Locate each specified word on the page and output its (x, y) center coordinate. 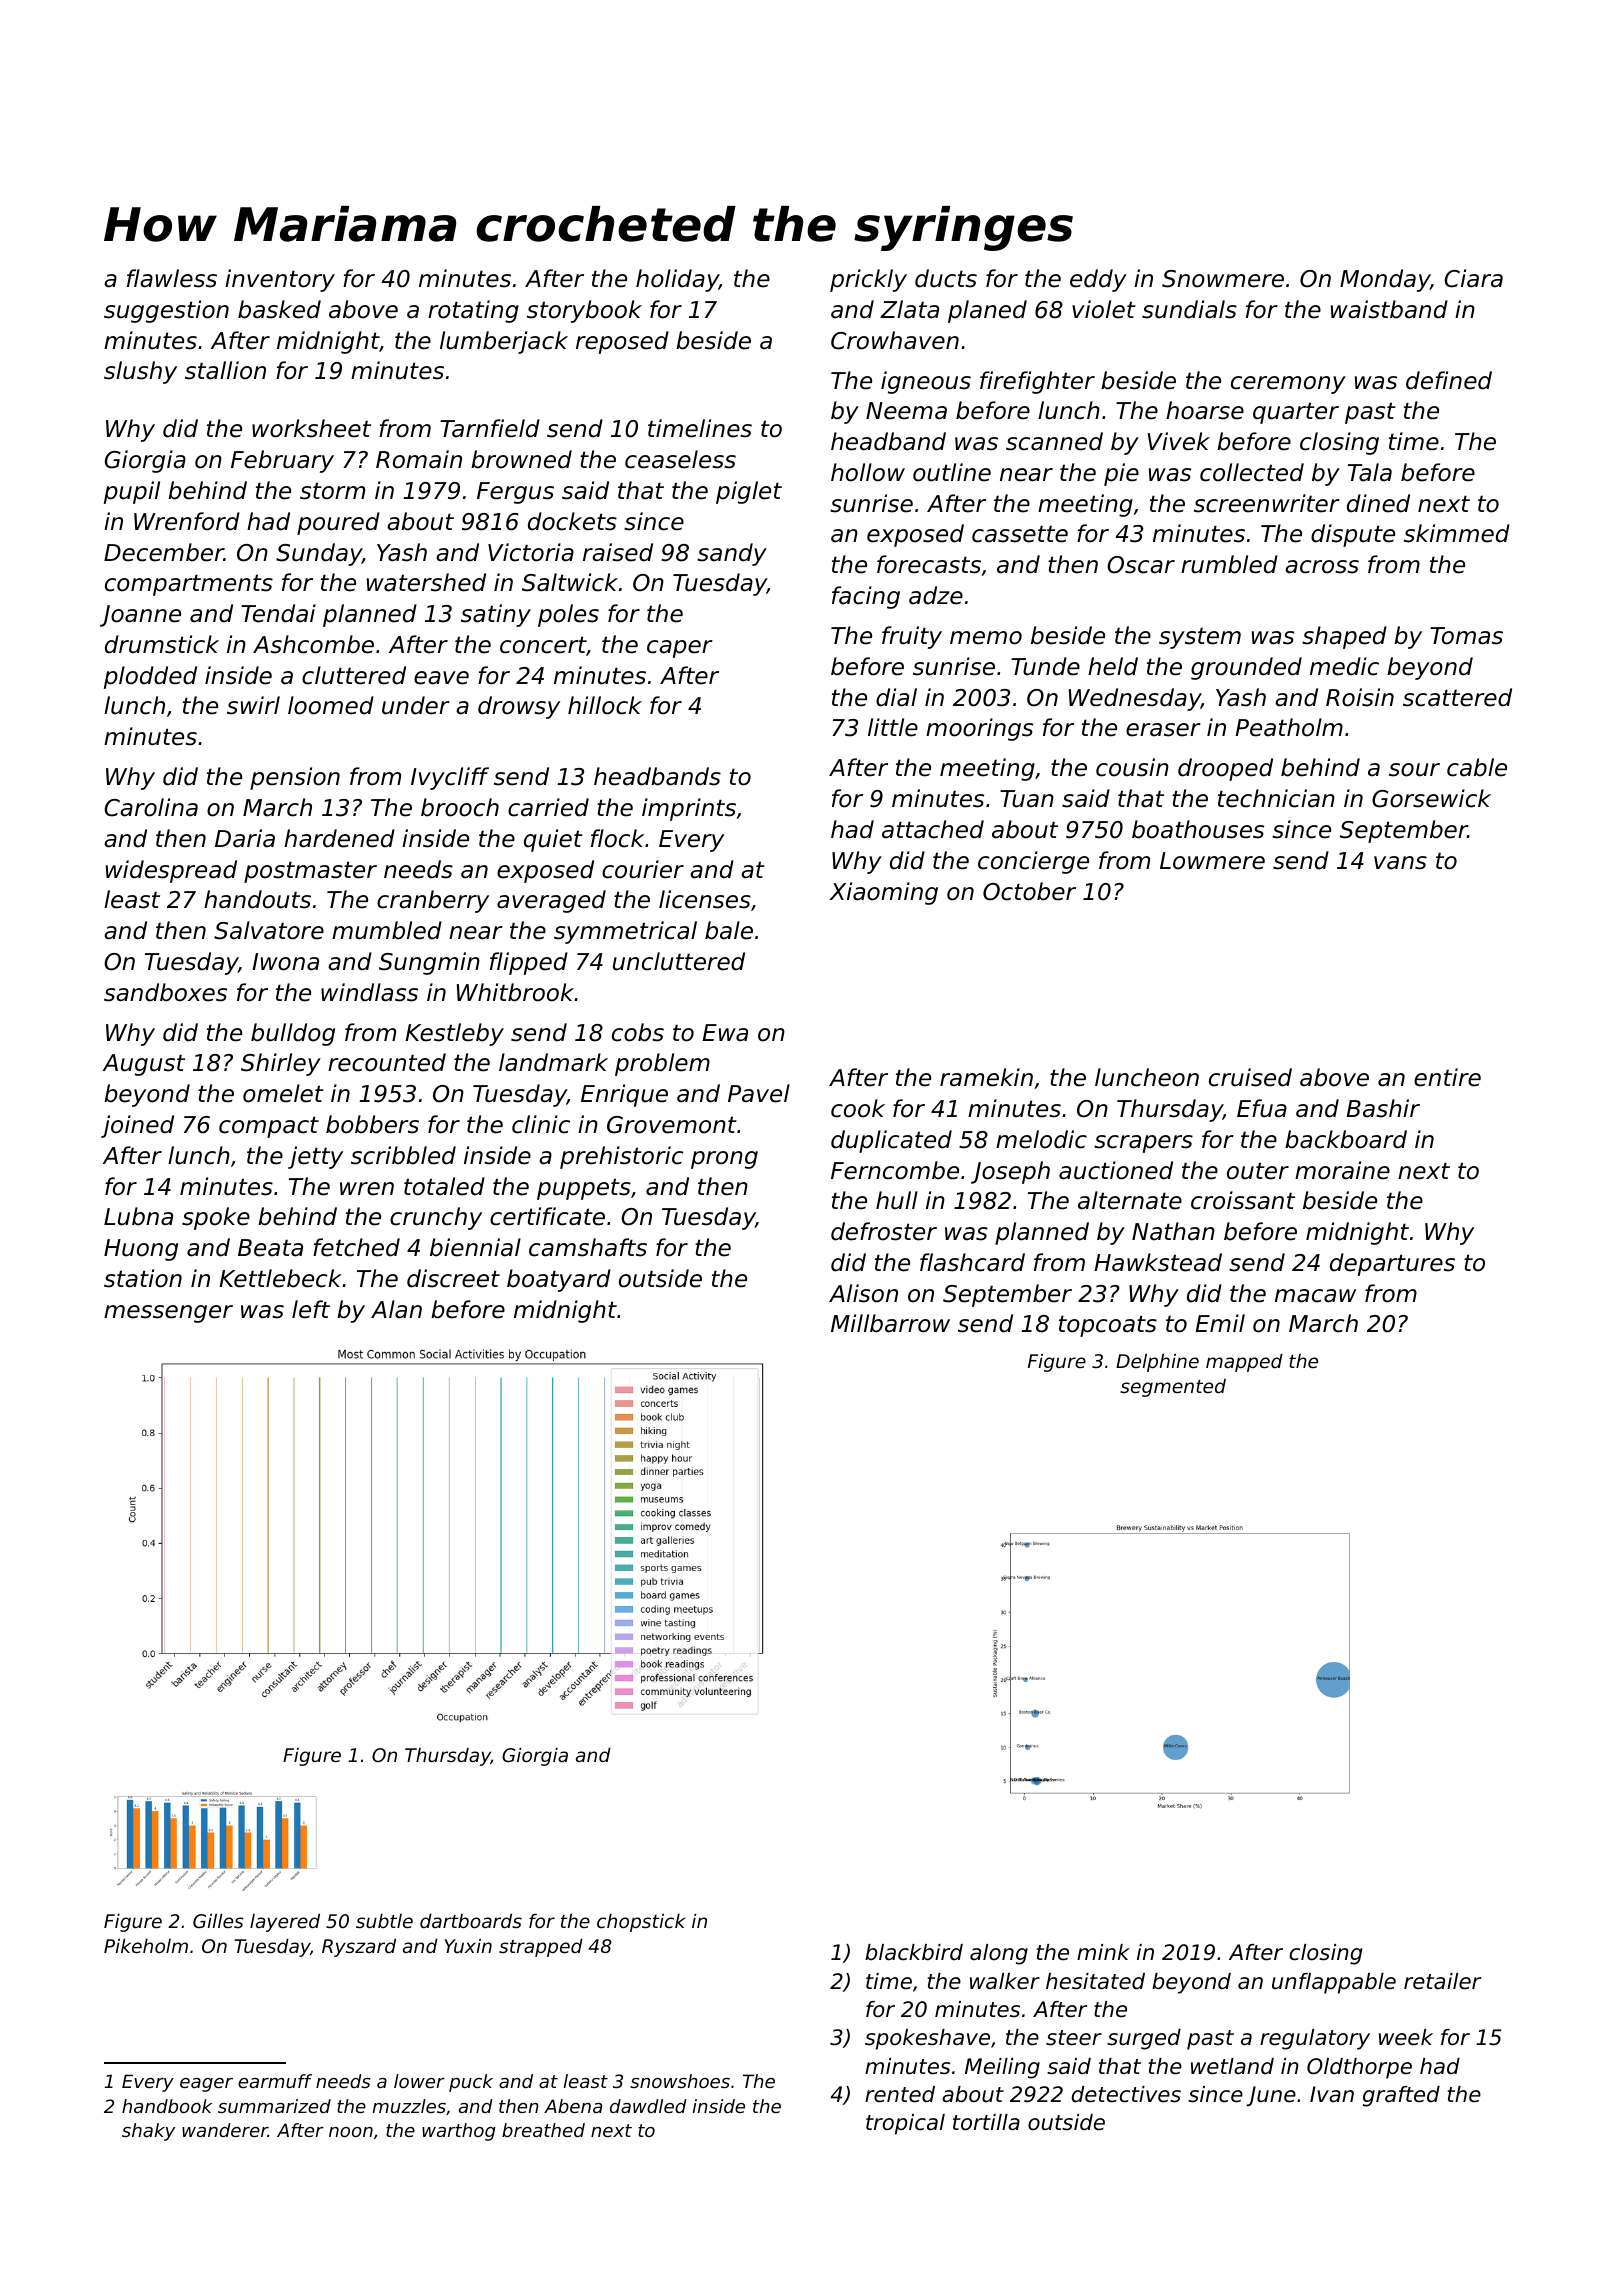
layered (285, 1922)
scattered (1457, 697)
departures (1392, 1264)
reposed (622, 342)
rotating (473, 311)
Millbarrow (890, 1323)
